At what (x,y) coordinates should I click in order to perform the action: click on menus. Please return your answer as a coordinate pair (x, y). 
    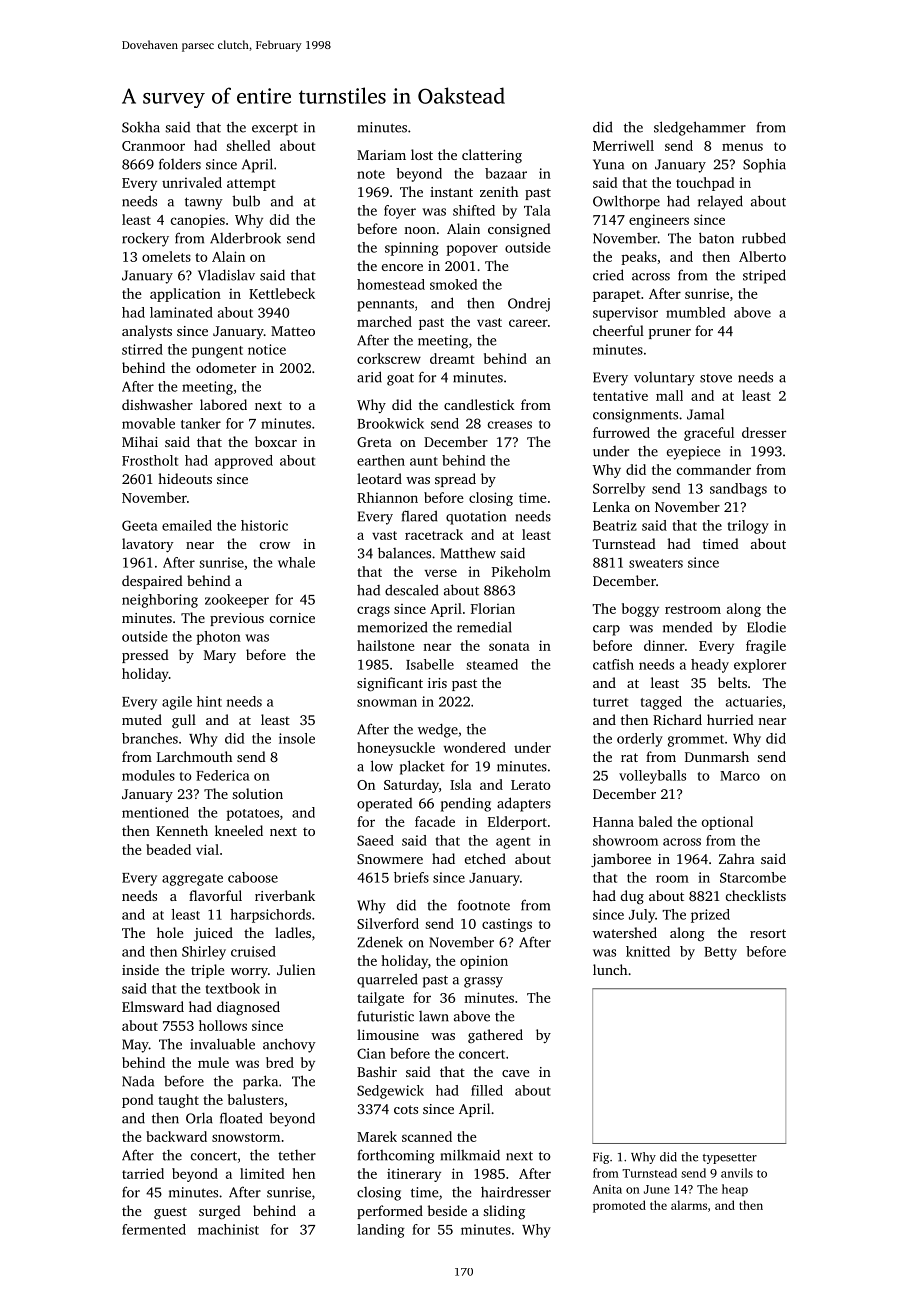
    Looking at the image, I should click on (742, 147).
